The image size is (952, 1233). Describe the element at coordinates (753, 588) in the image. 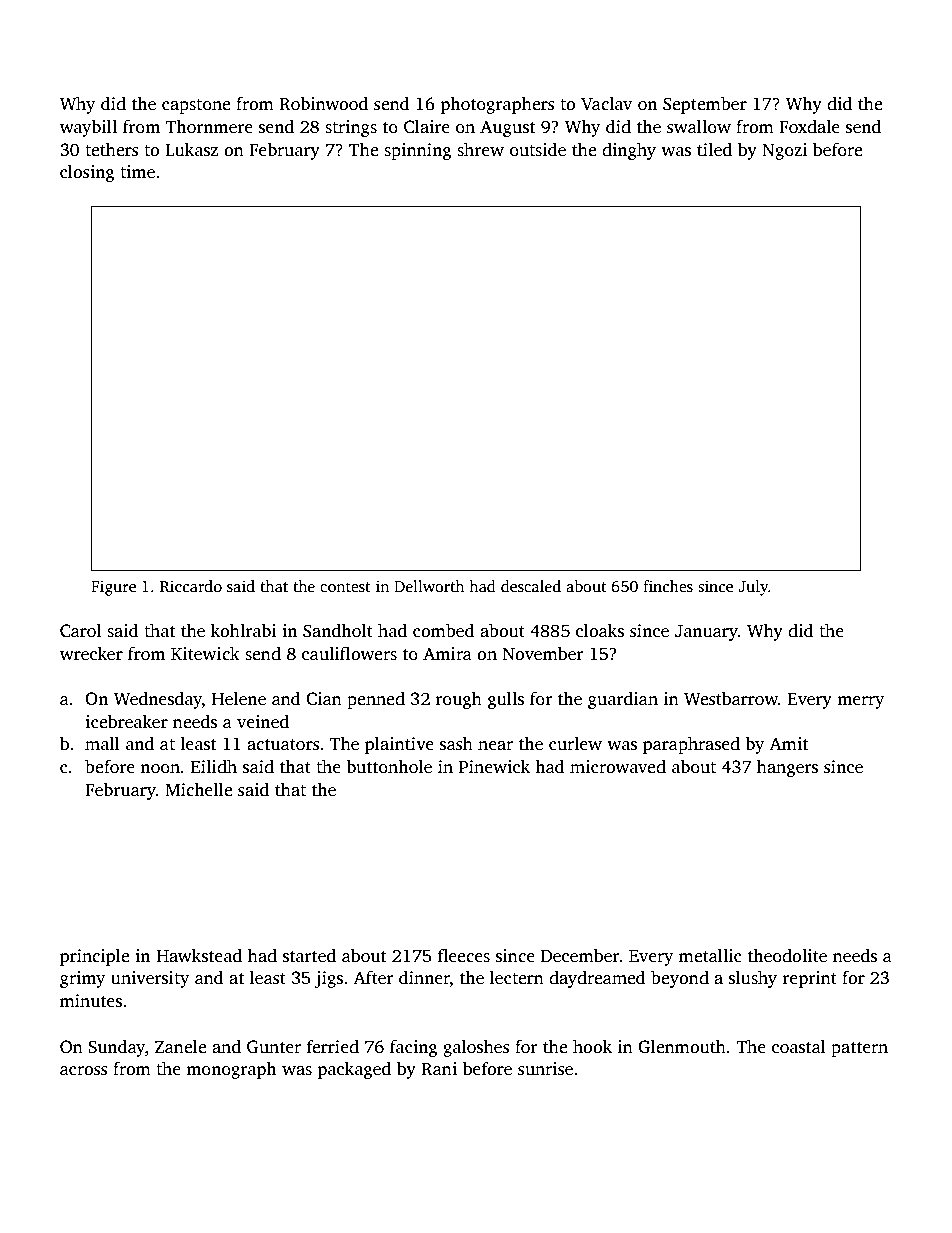

I see `July` at that location.
